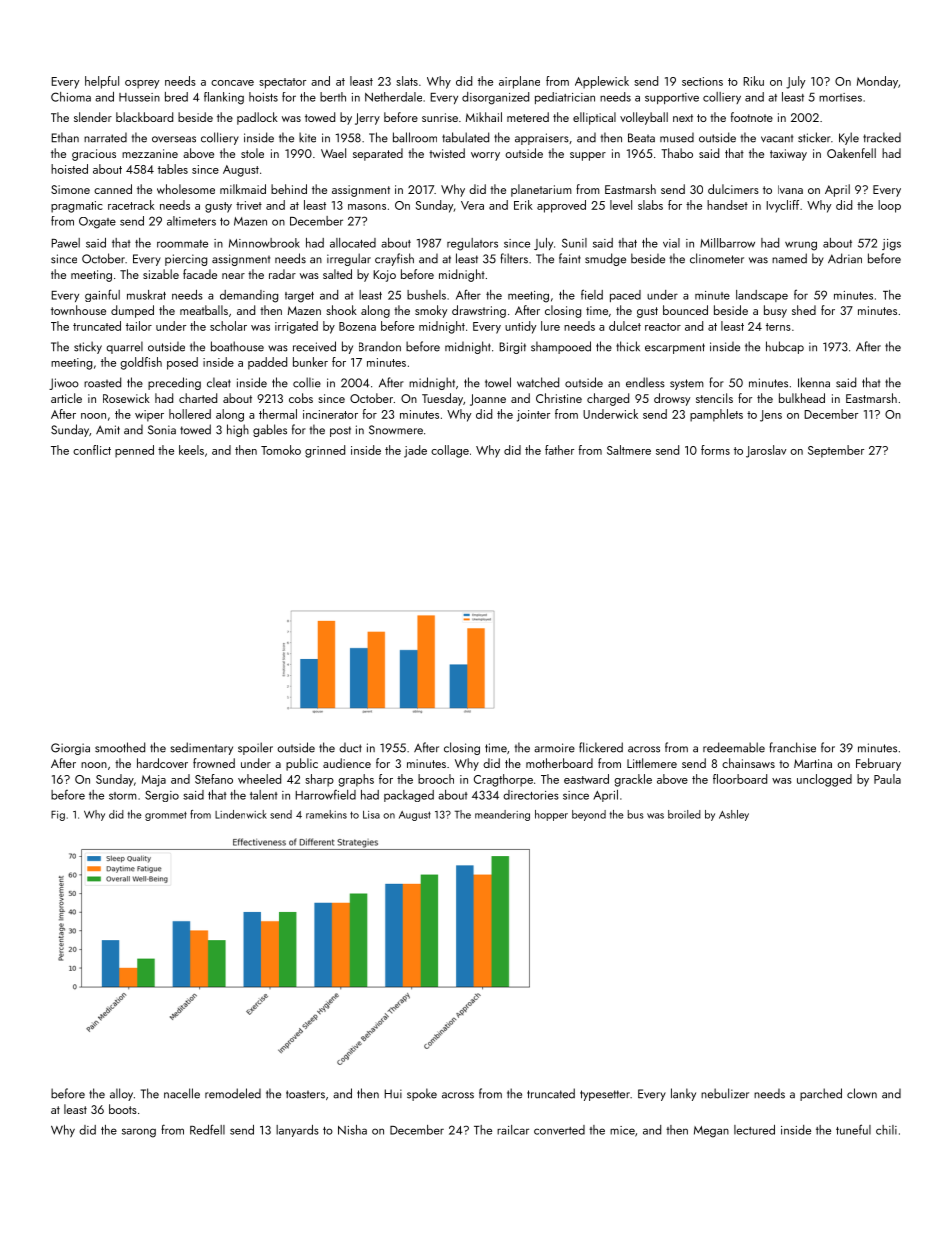 The image size is (952, 1233). Describe the element at coordinates (263, 97) in the screenshot. I see `hoists` at that location.
